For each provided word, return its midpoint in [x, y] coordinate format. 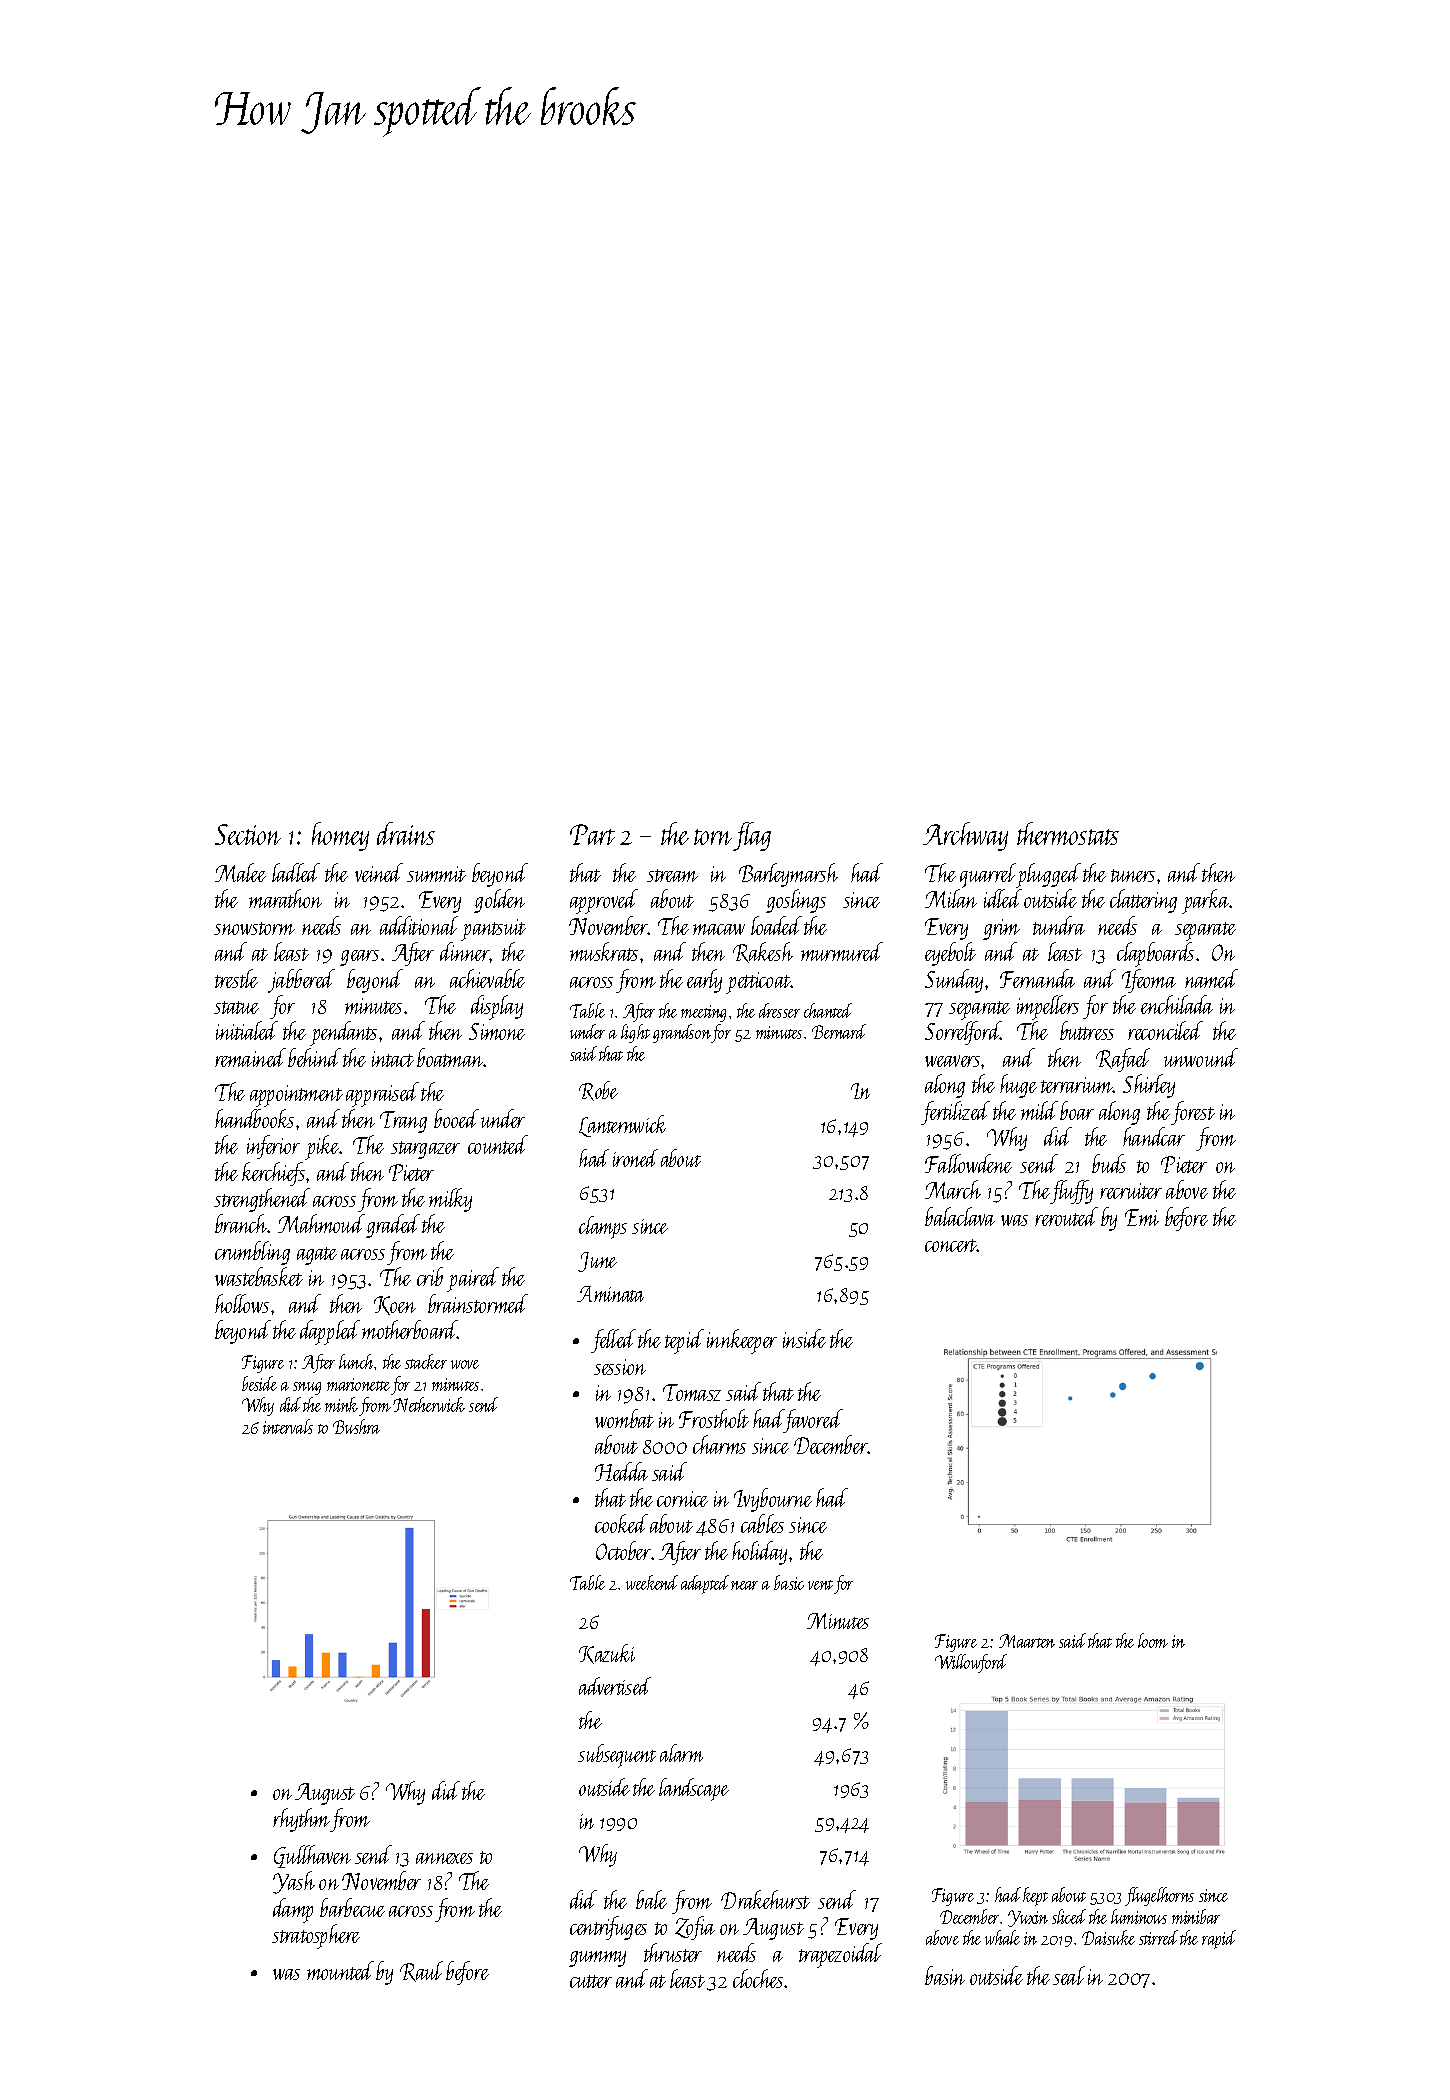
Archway [965, 836]
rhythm [301, 1820]
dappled [330, 1332]
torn [713, 837]
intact [393, 1059]
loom [1153, 1640]
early [704, 981]
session [620, 1367]
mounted [340, 1970]
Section [248, 834]
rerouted [1066, 1216]
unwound [1201, 1057]
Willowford [971, 1663]
